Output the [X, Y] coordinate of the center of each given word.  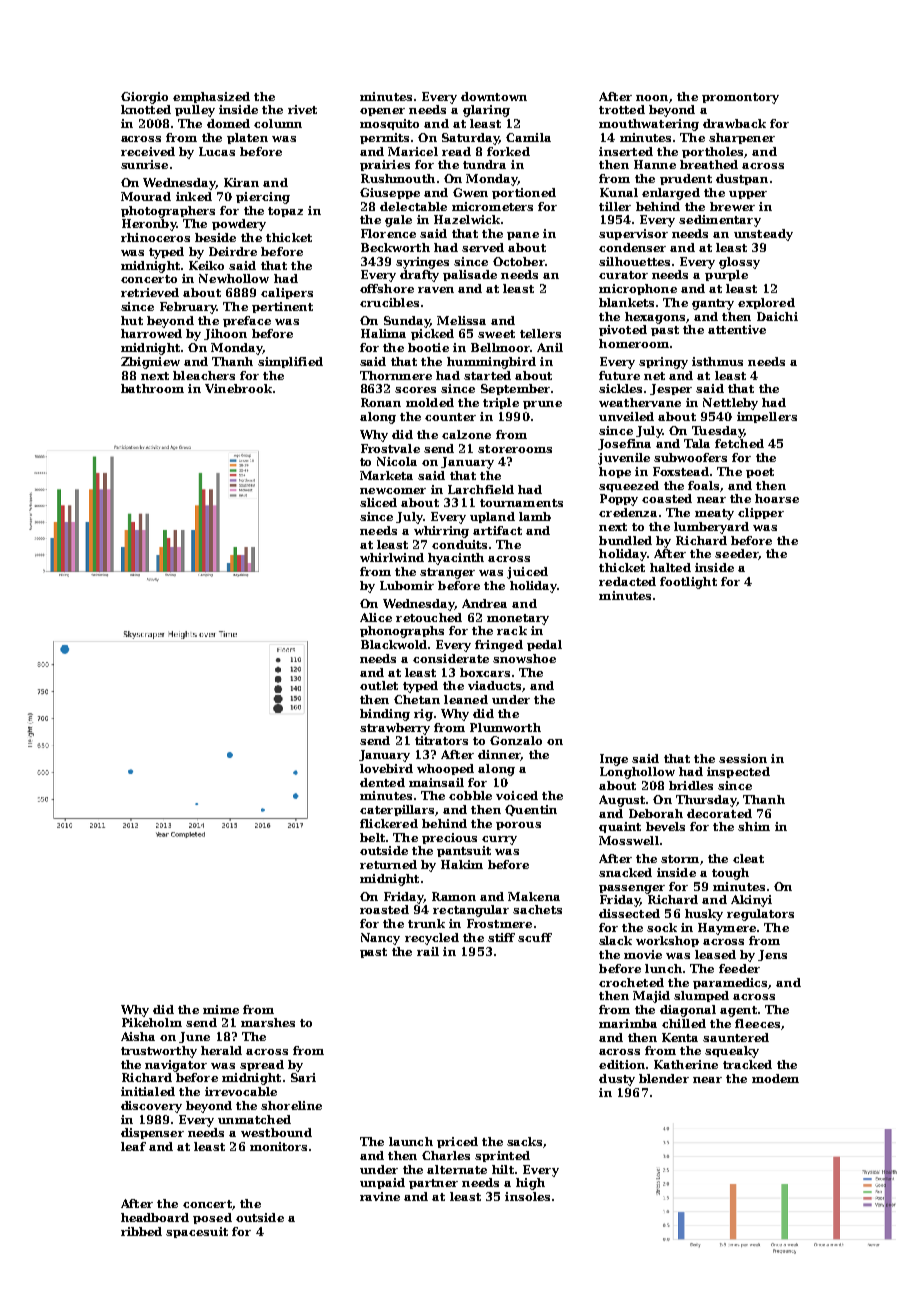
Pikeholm [152, 1022]
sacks [524, 1141]
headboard [155, 1217]
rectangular [471, 911]
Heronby [149, 225]
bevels [665, 826]
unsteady [763, 235]
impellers [767, 417]
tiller [615, 206]
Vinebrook [238, 388]
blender [664, 1078]
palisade [470, 275]
